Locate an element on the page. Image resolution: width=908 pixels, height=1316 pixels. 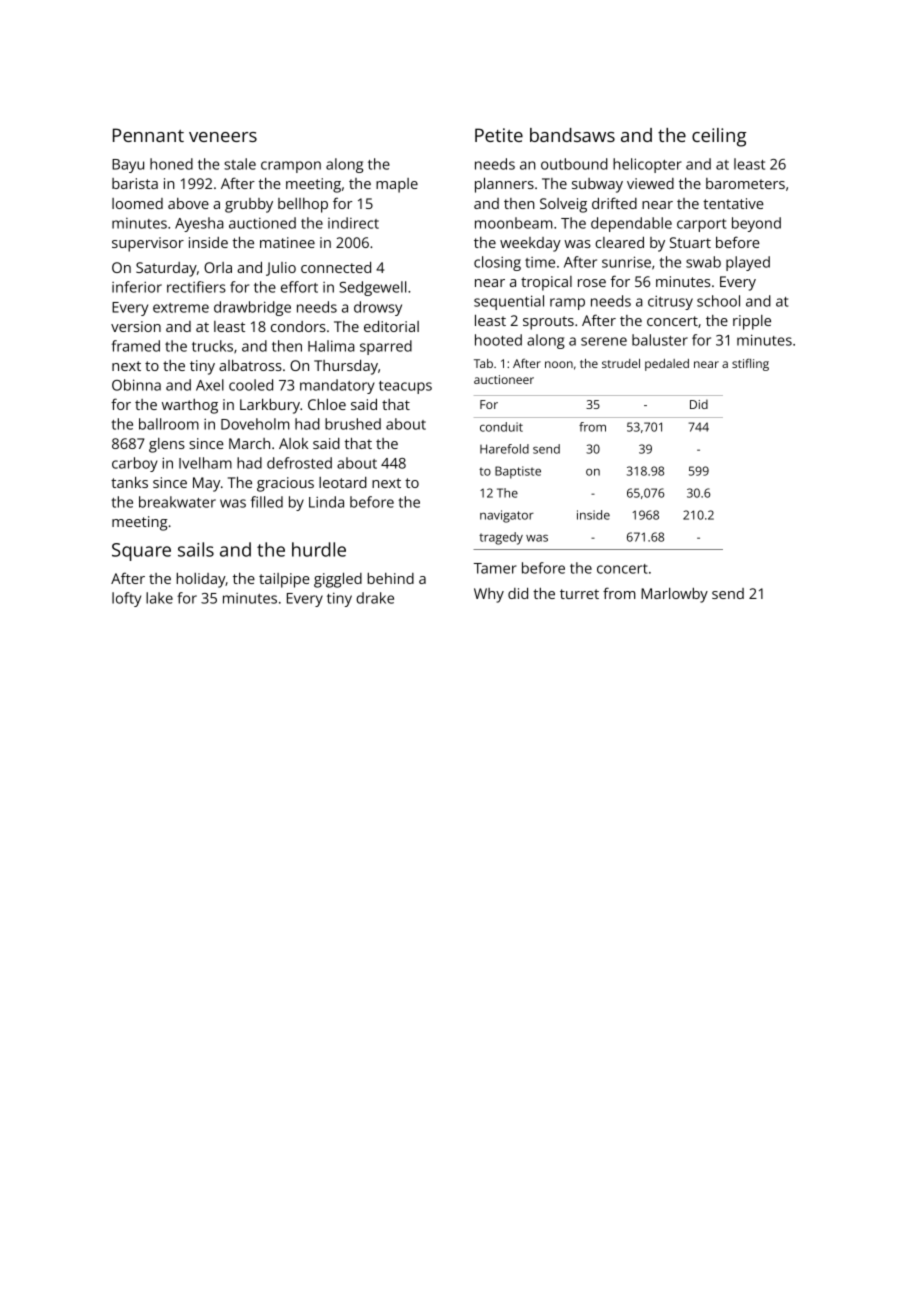
teacups is located at coordinates (405, 387).
